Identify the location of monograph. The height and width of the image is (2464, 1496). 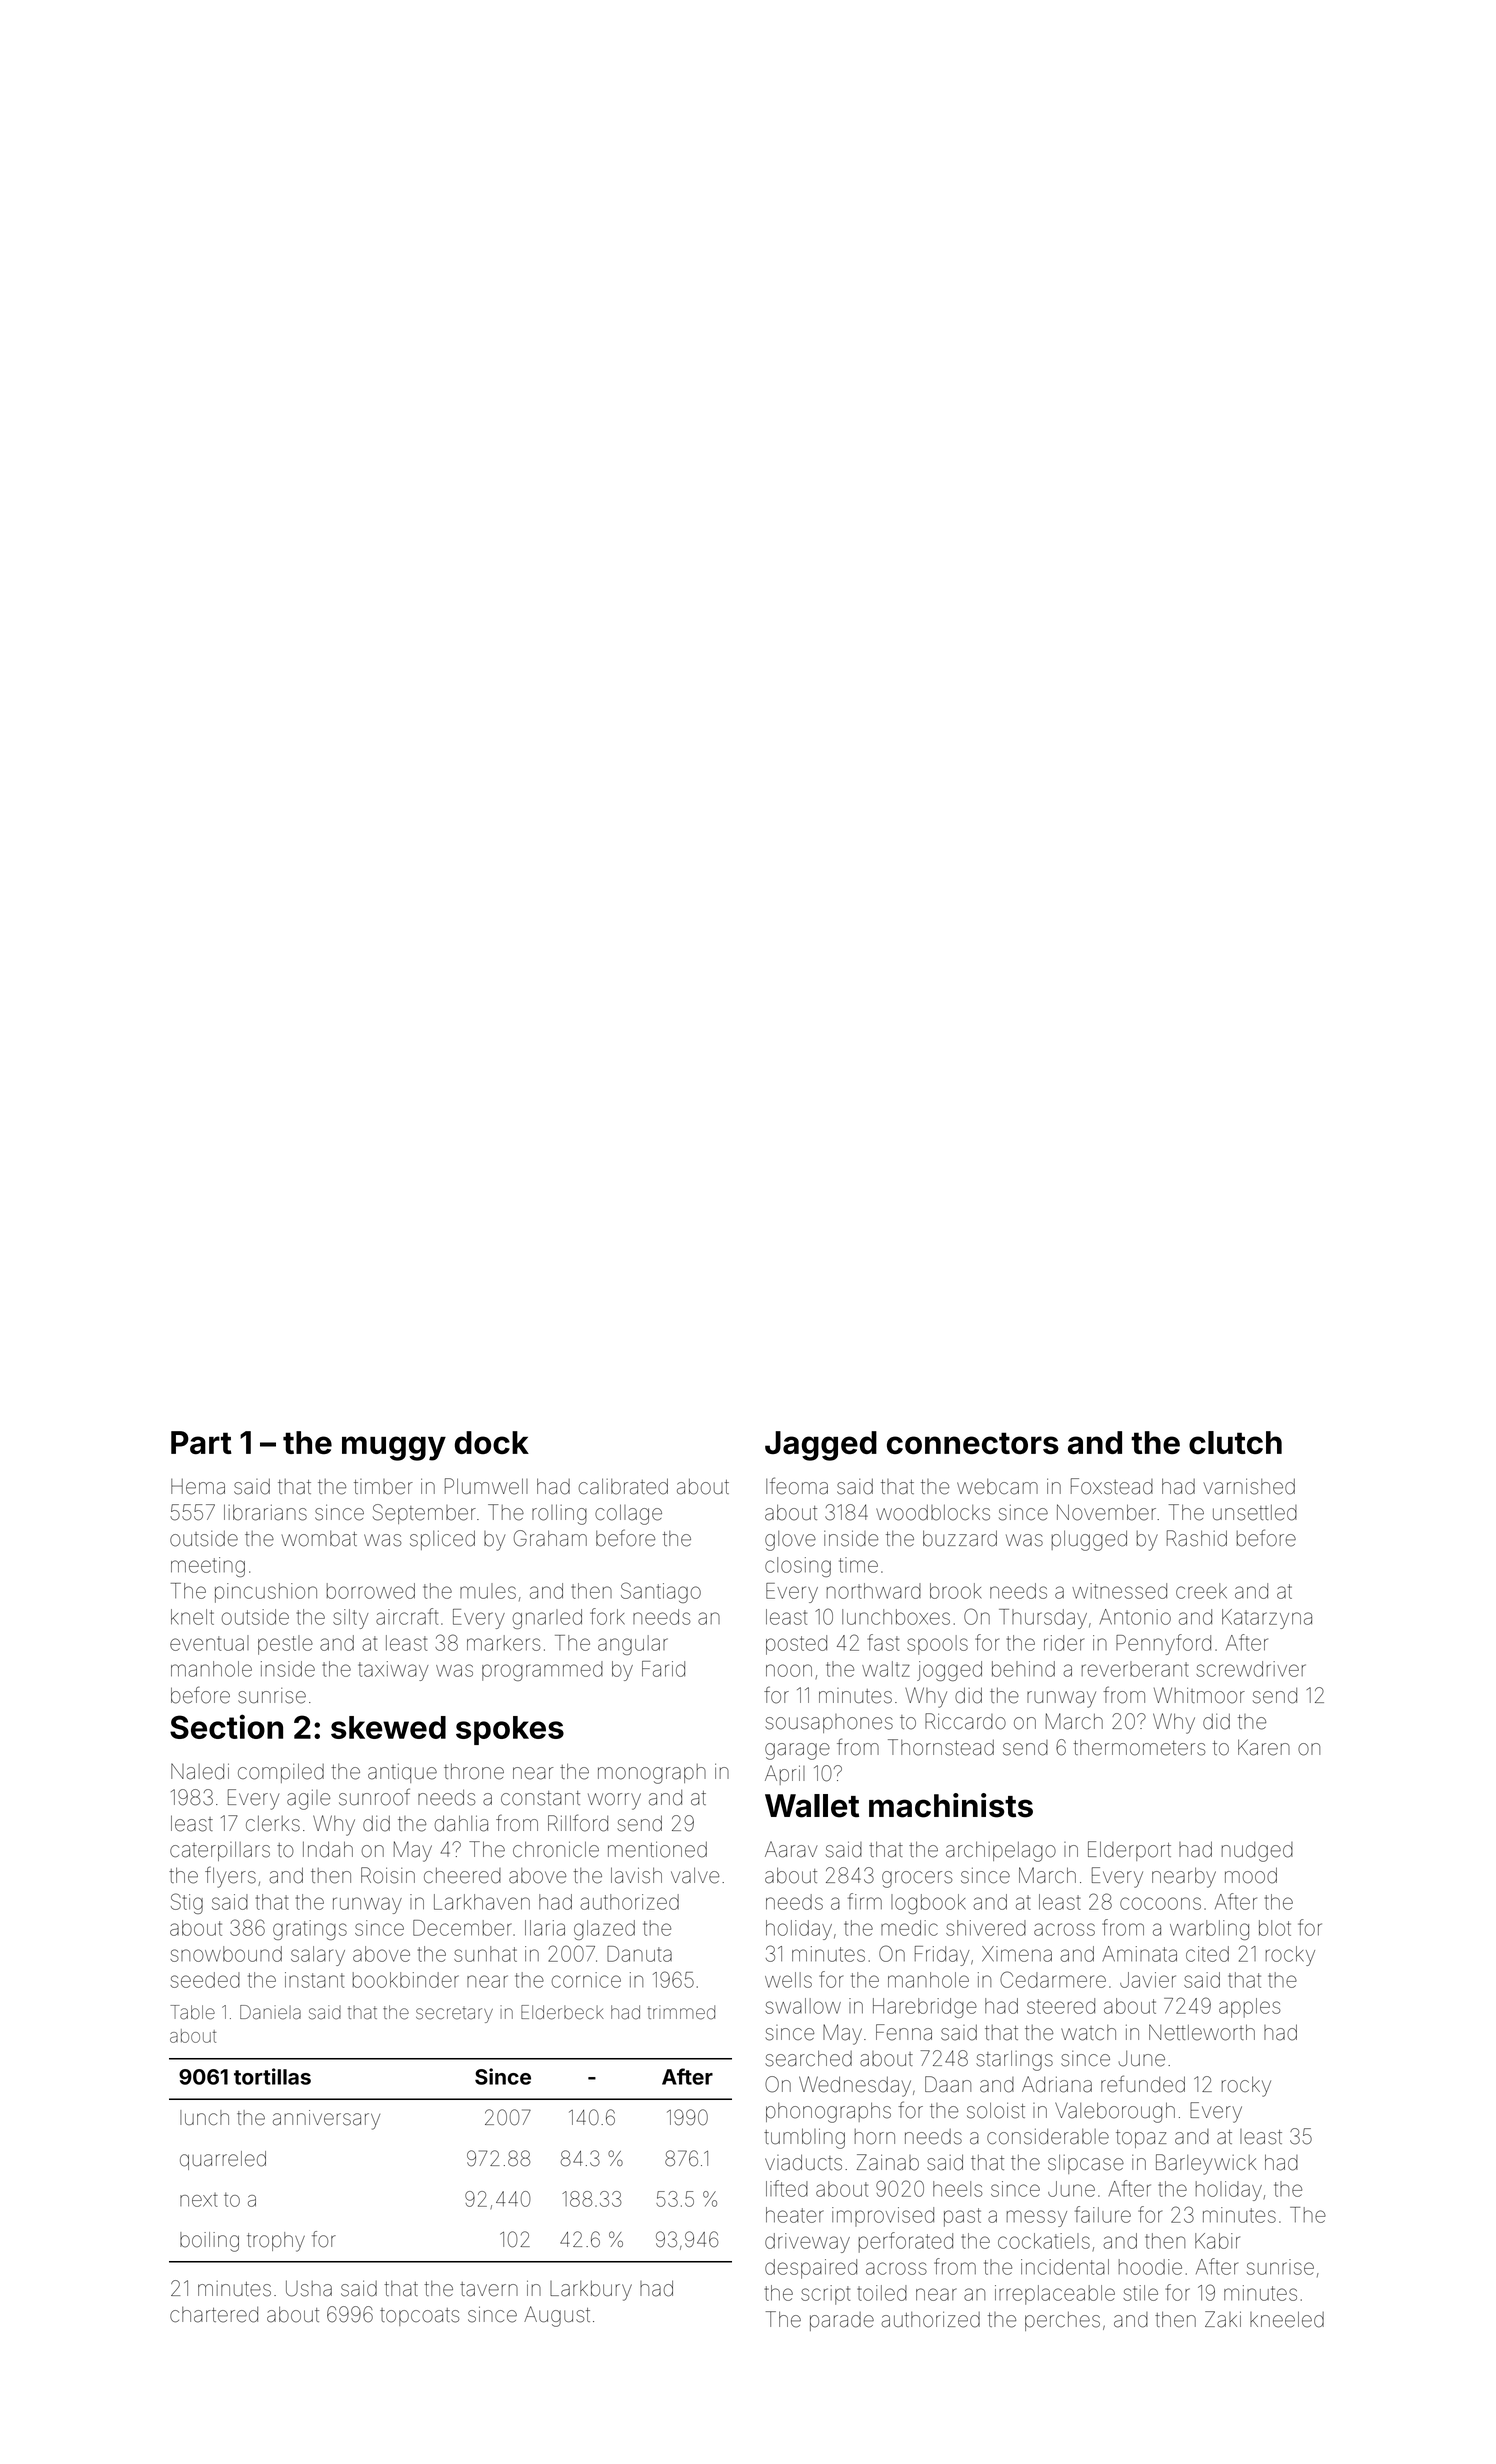
(652, 1774).
